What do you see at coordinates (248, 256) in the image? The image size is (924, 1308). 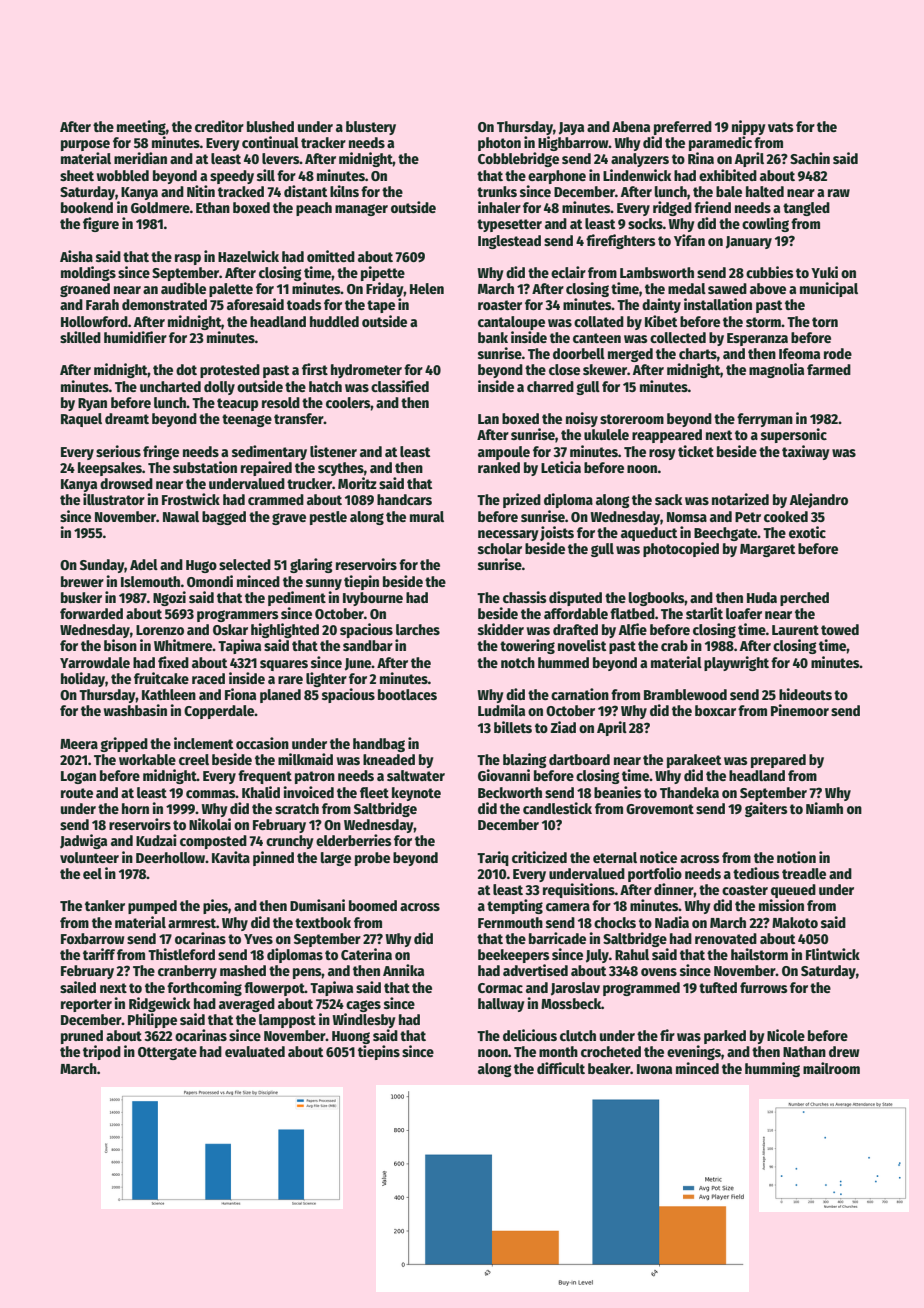 I see `Hazelwick` at bounding box center [248, 256].
